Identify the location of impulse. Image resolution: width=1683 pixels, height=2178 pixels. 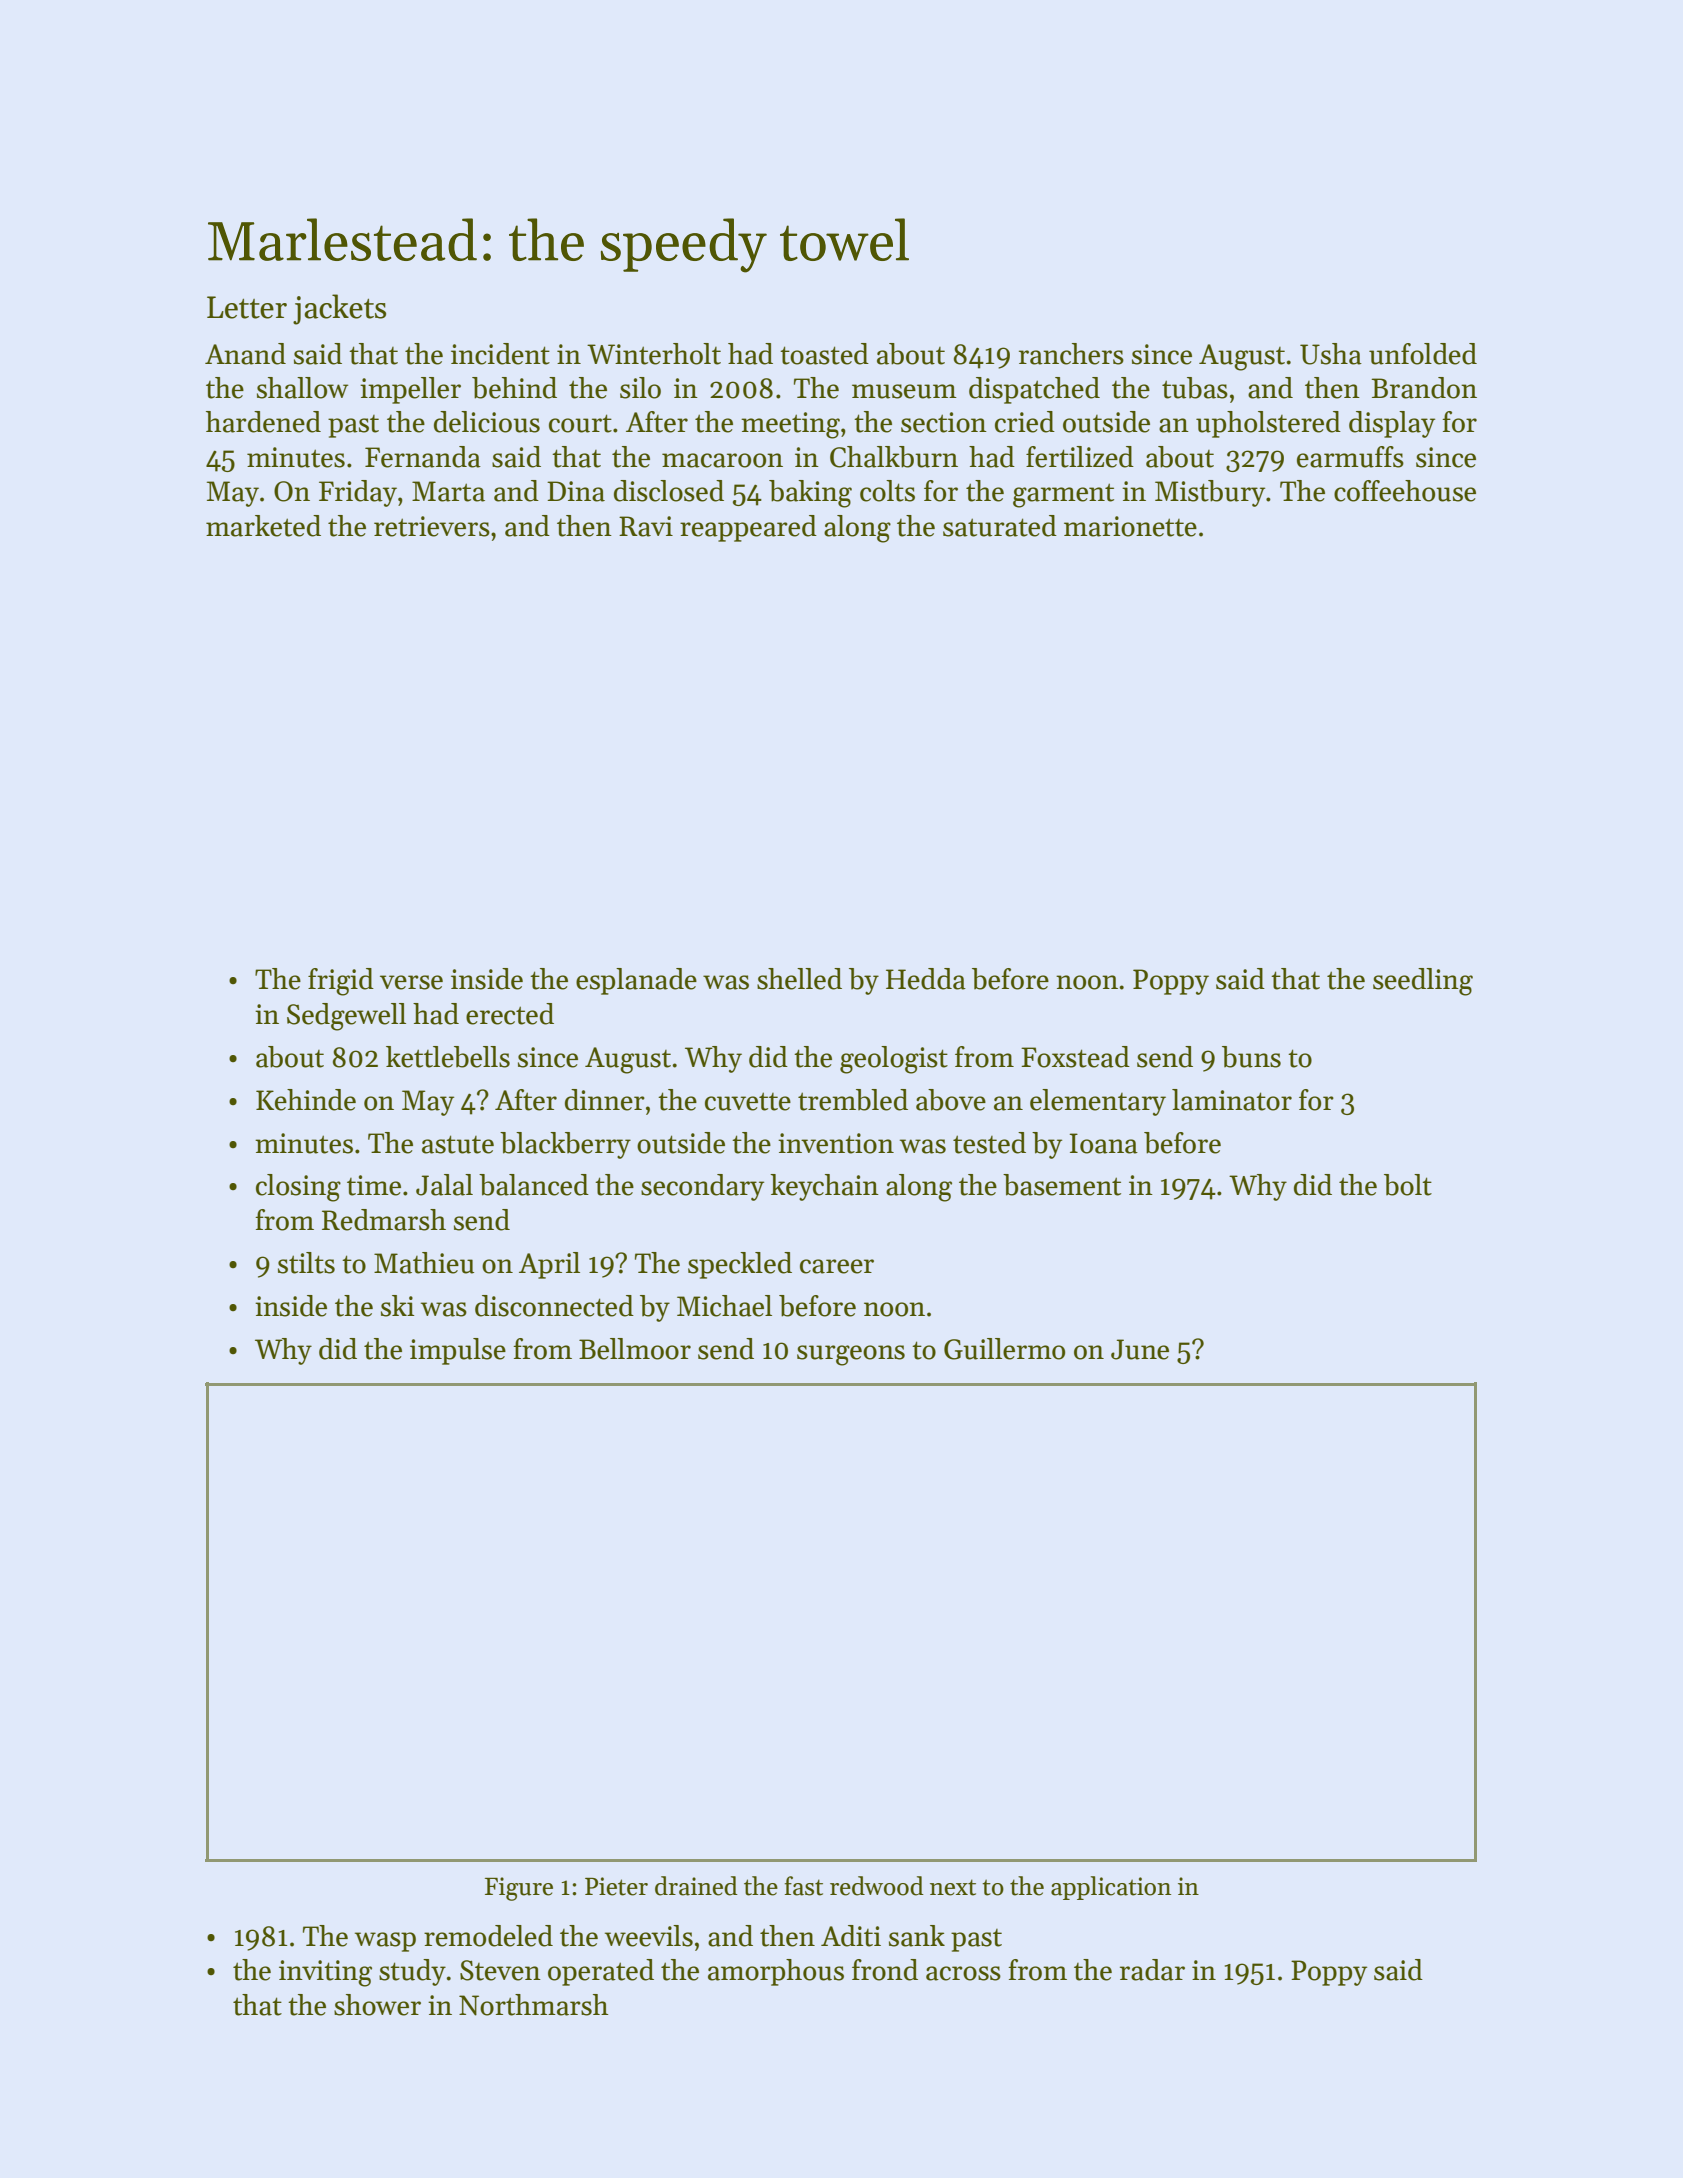
(458, 1351).
